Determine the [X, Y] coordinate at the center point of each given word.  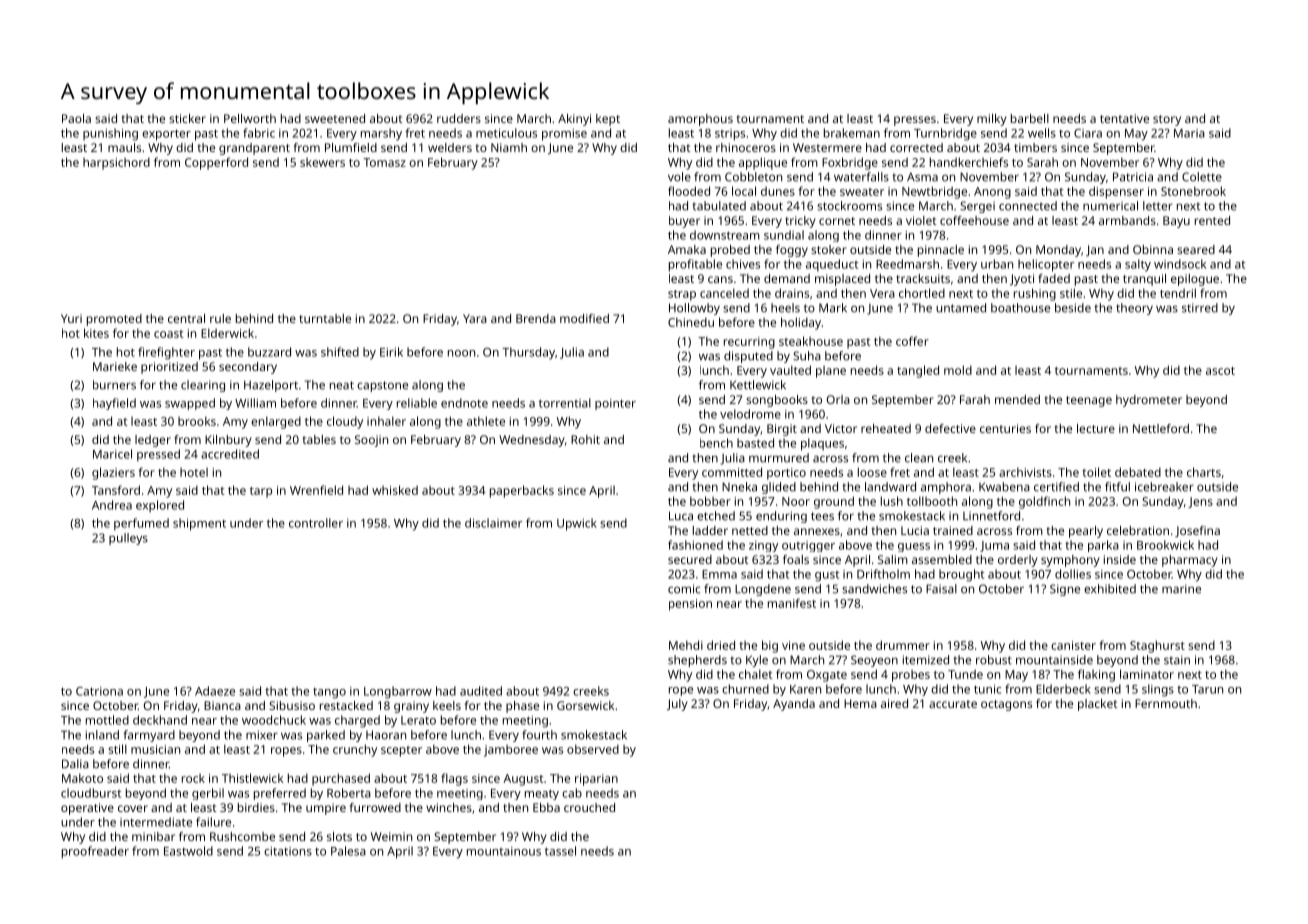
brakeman [852, 133]
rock [193, 778]
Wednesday [532, 441]
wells [1042, 133]
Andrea [112, 505]
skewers [322, 162]
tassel [560, 851]
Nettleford [1161, 428]
